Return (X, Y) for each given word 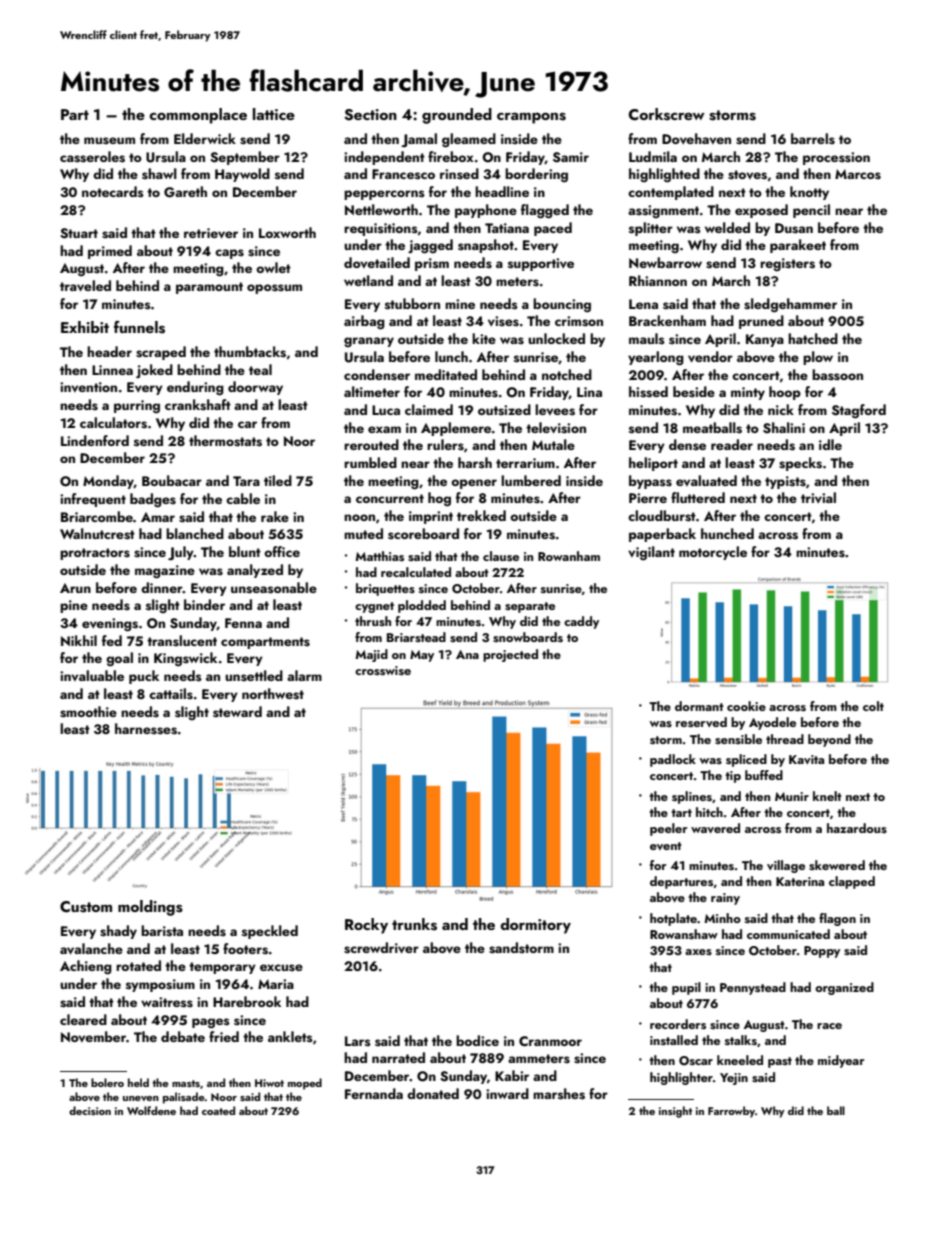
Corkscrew (667, 114)
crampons (531, 118)
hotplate (673, 919)
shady (118, 932)
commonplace (198, 116)
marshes (559, 1094)
